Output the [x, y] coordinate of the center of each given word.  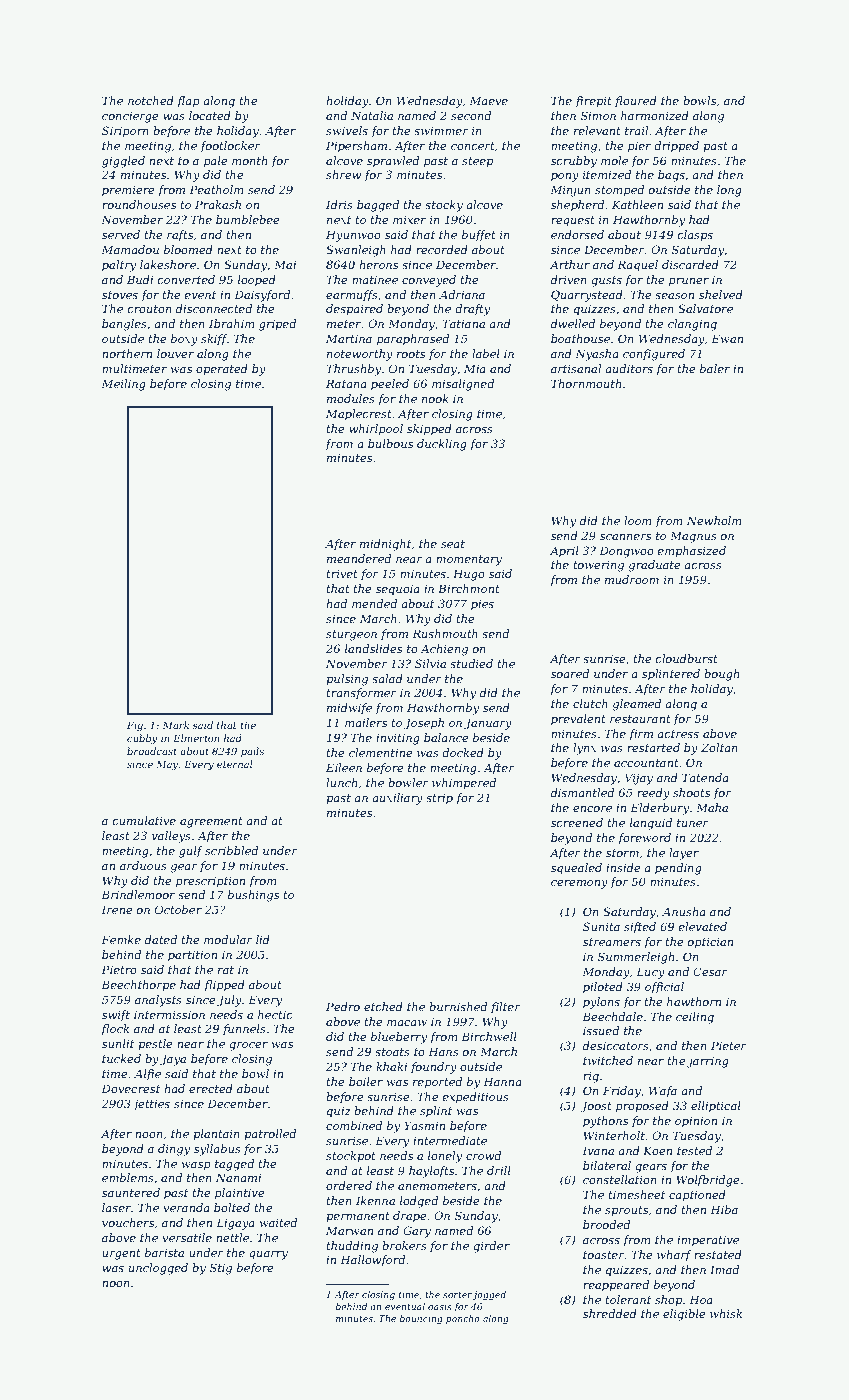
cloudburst [686, 658]
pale [216, 162]
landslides [373, 648]
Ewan [727, 338]
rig [591, 1077]
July [229, 1001]
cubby [142, 739]
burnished [458, 1006]
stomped [619, 191]
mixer [409, 220]
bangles [124, 325]
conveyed [429, 281]
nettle [232, 1237]
